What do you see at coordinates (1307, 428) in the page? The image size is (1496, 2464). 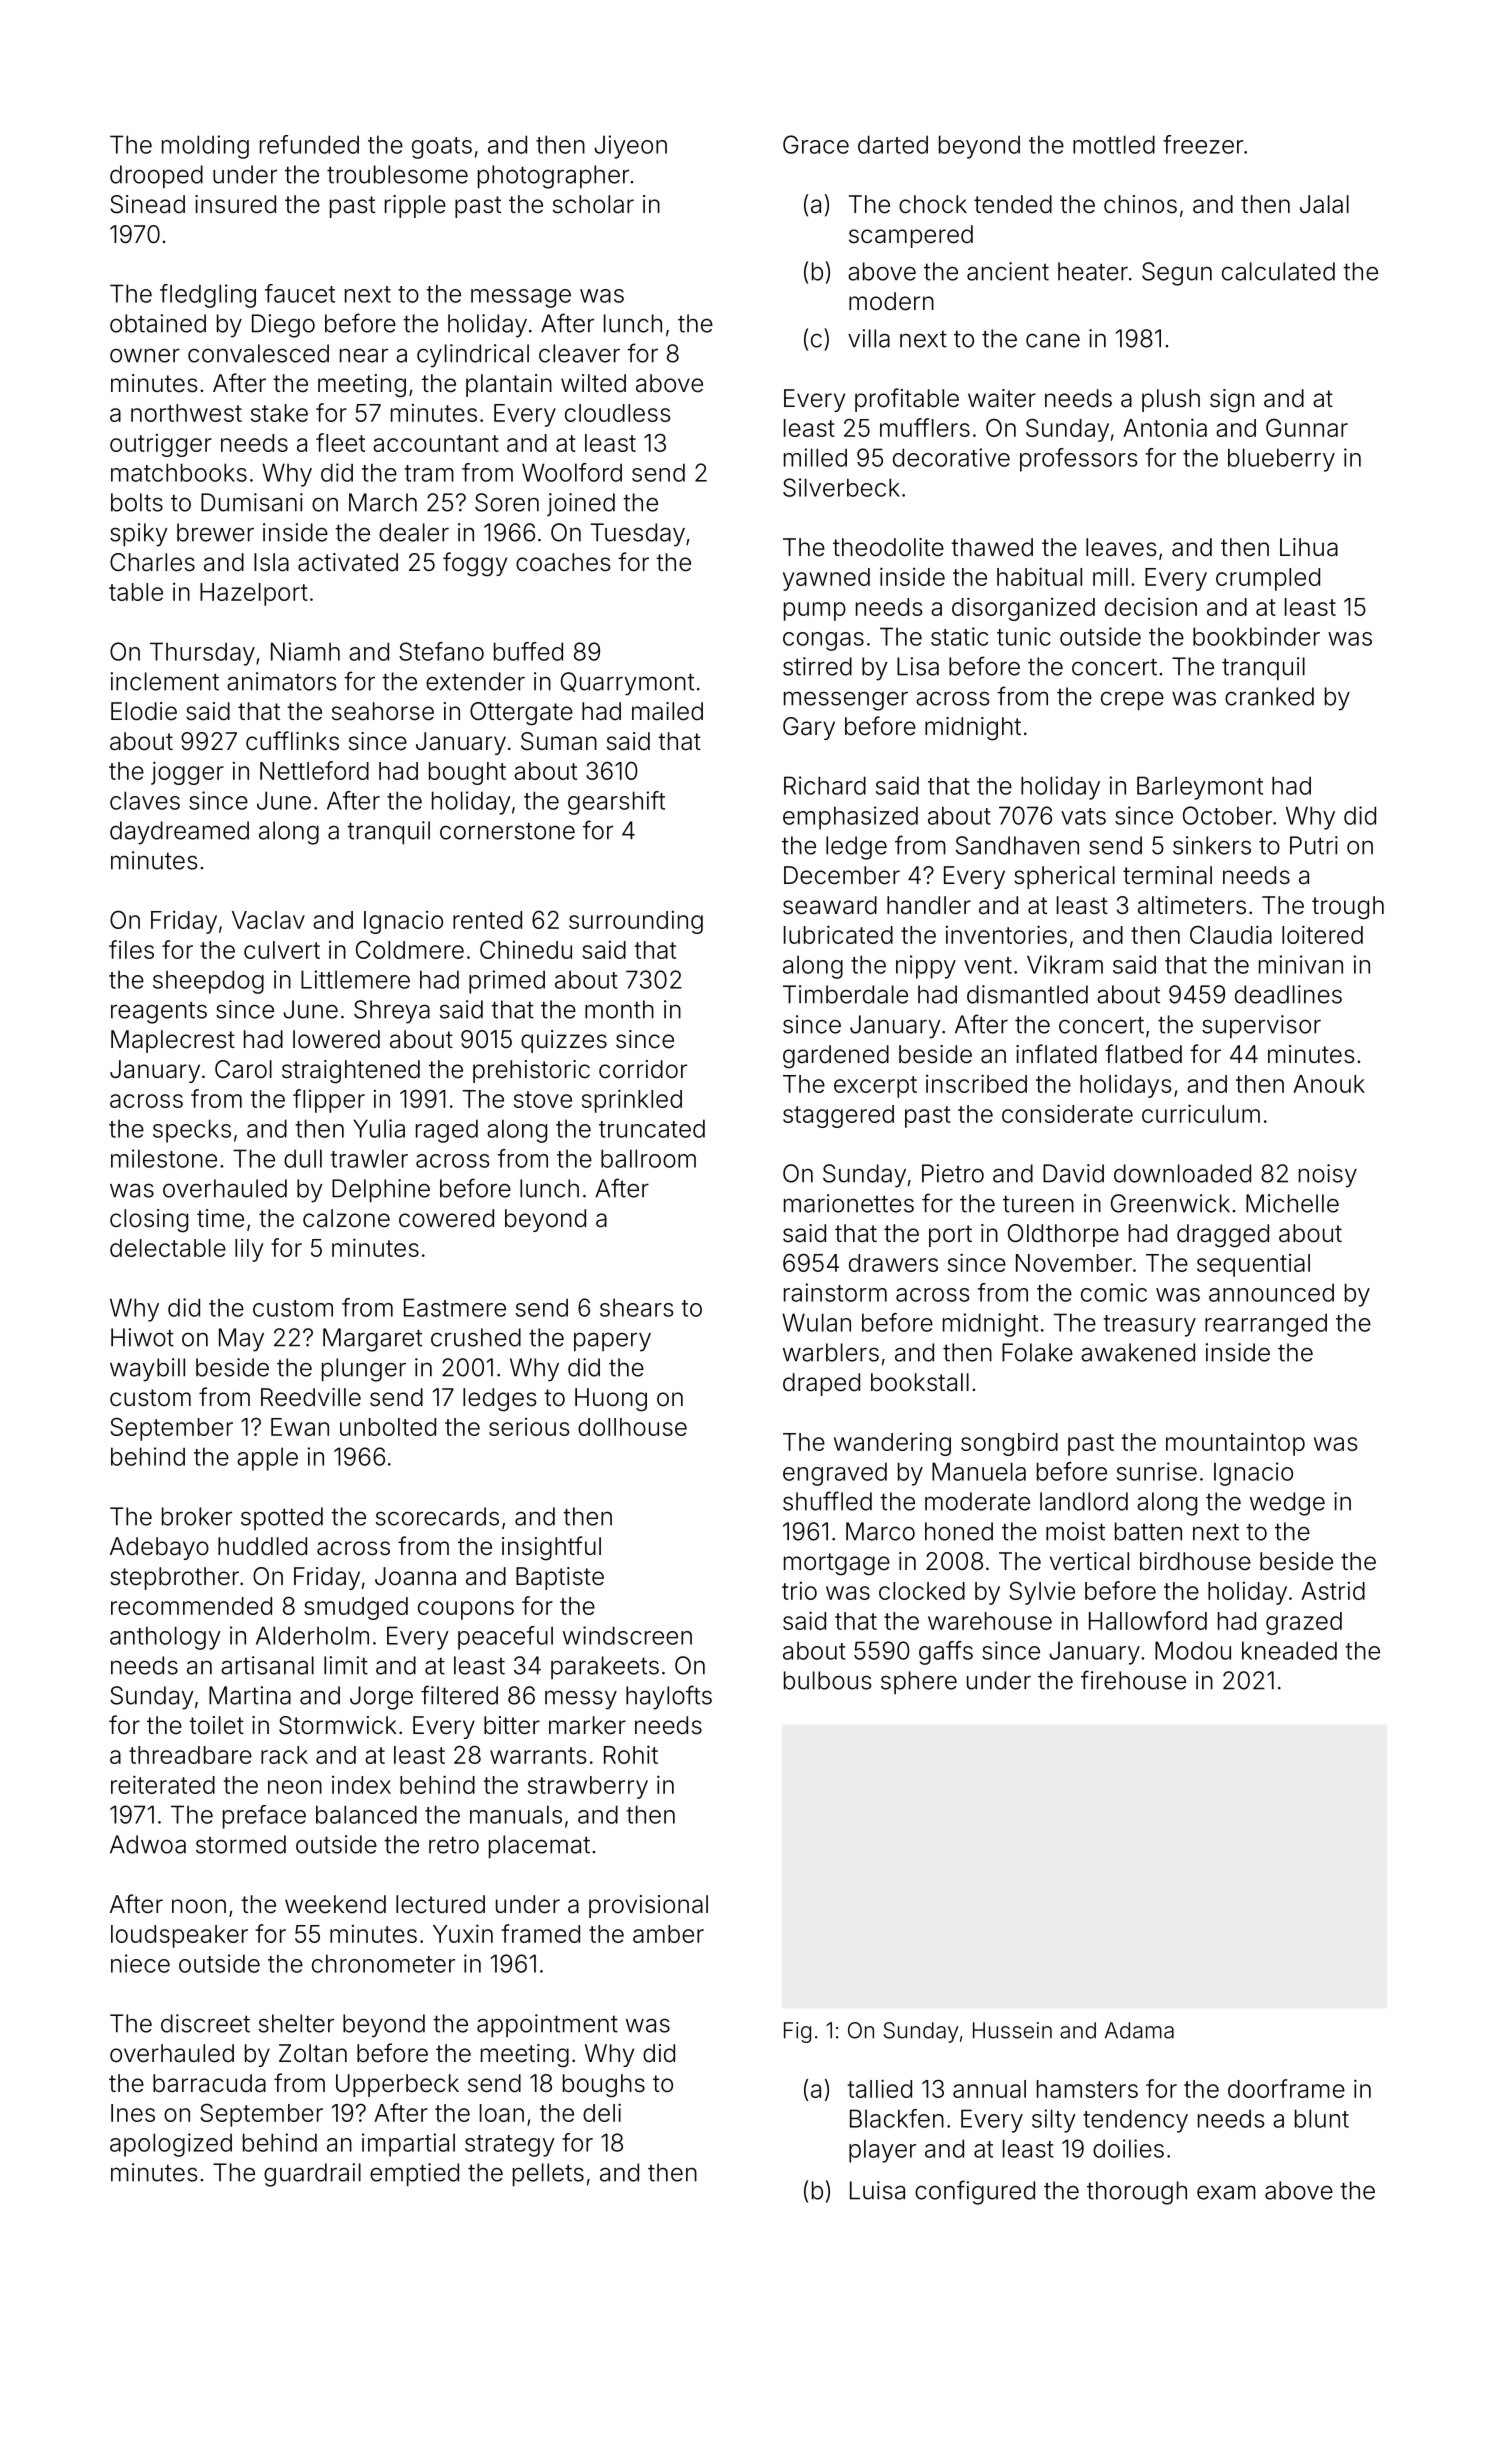 I see `Gunnar` at bounding box center [1307, 428].
